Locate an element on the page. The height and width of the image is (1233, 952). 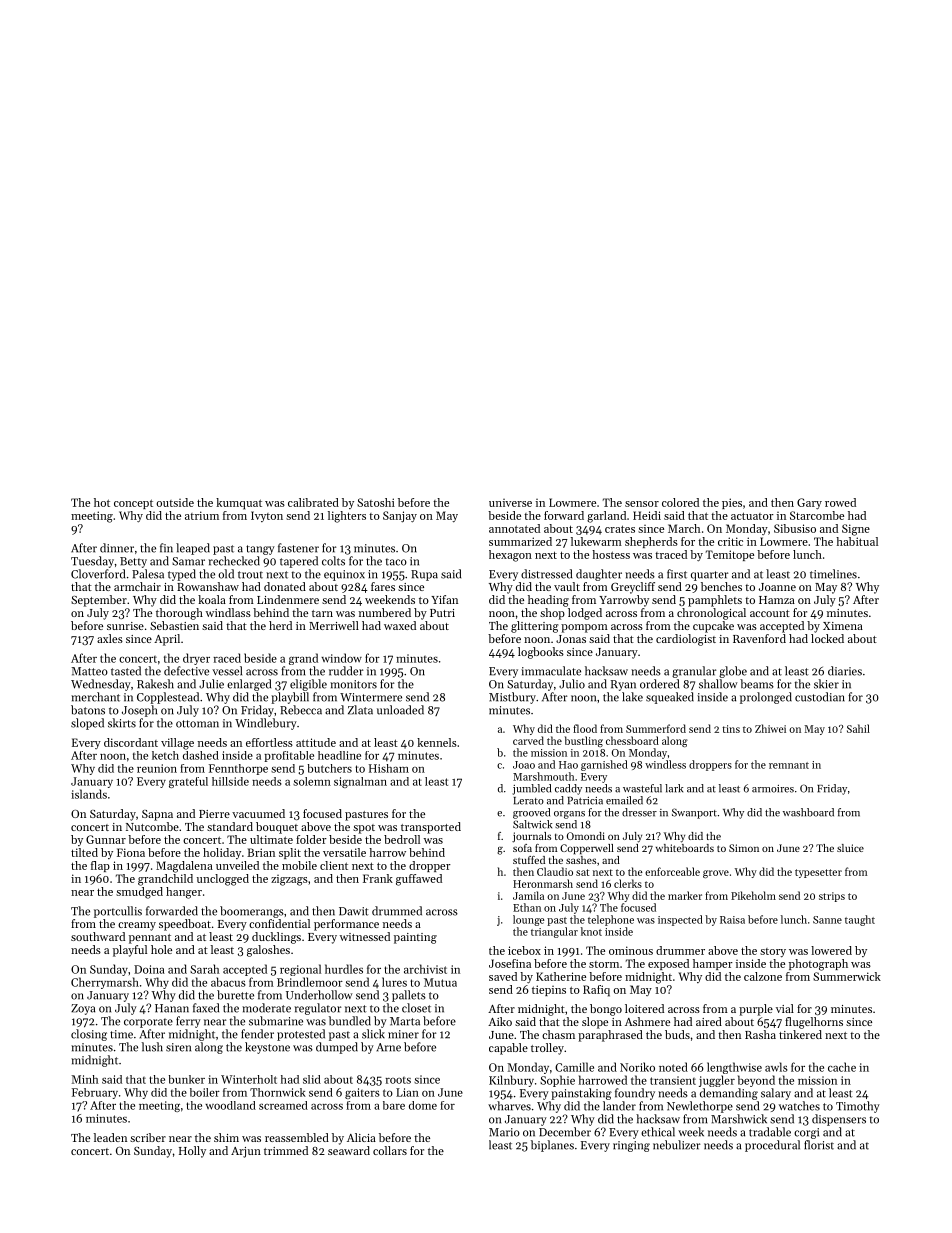
rechecked is located at coordinates (234, 561).
